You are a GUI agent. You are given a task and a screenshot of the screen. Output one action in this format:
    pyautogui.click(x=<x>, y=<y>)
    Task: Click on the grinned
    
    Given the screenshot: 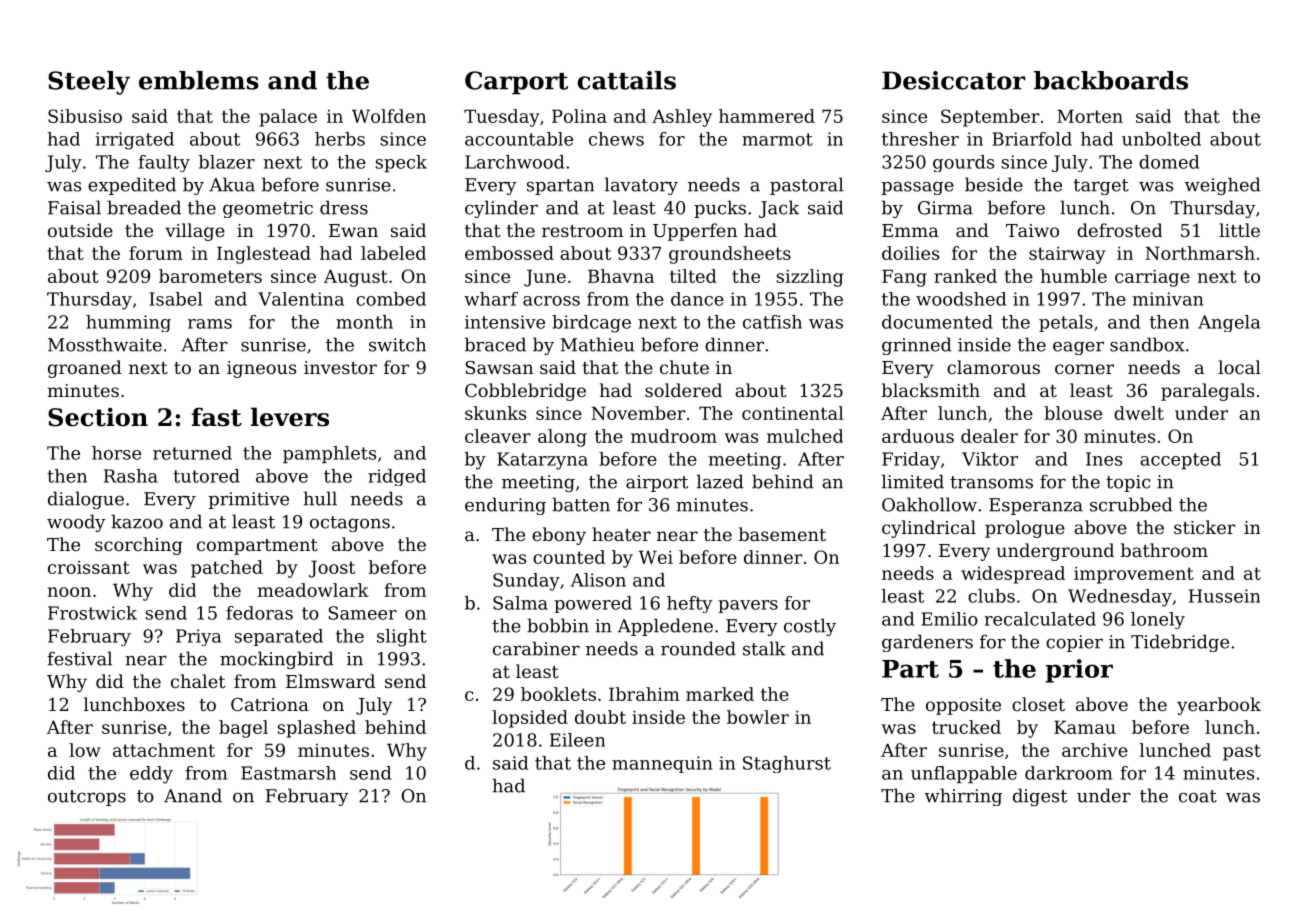 What is the action you would take?
    pyautogui.click(x=917, y=346)
